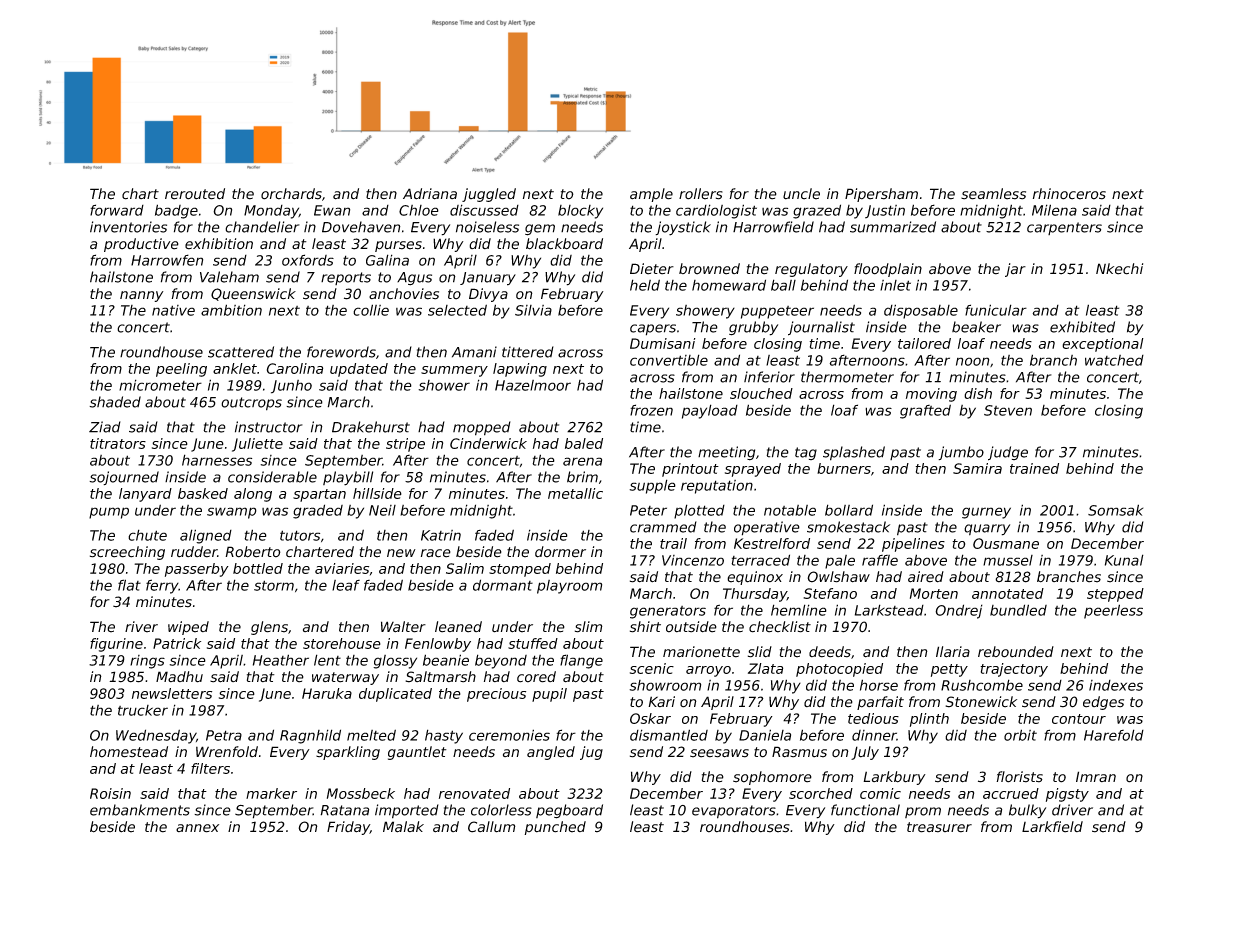 The height and width of the screenshot is (952, 1233). I want to click on Malak, so click(403, 827).
